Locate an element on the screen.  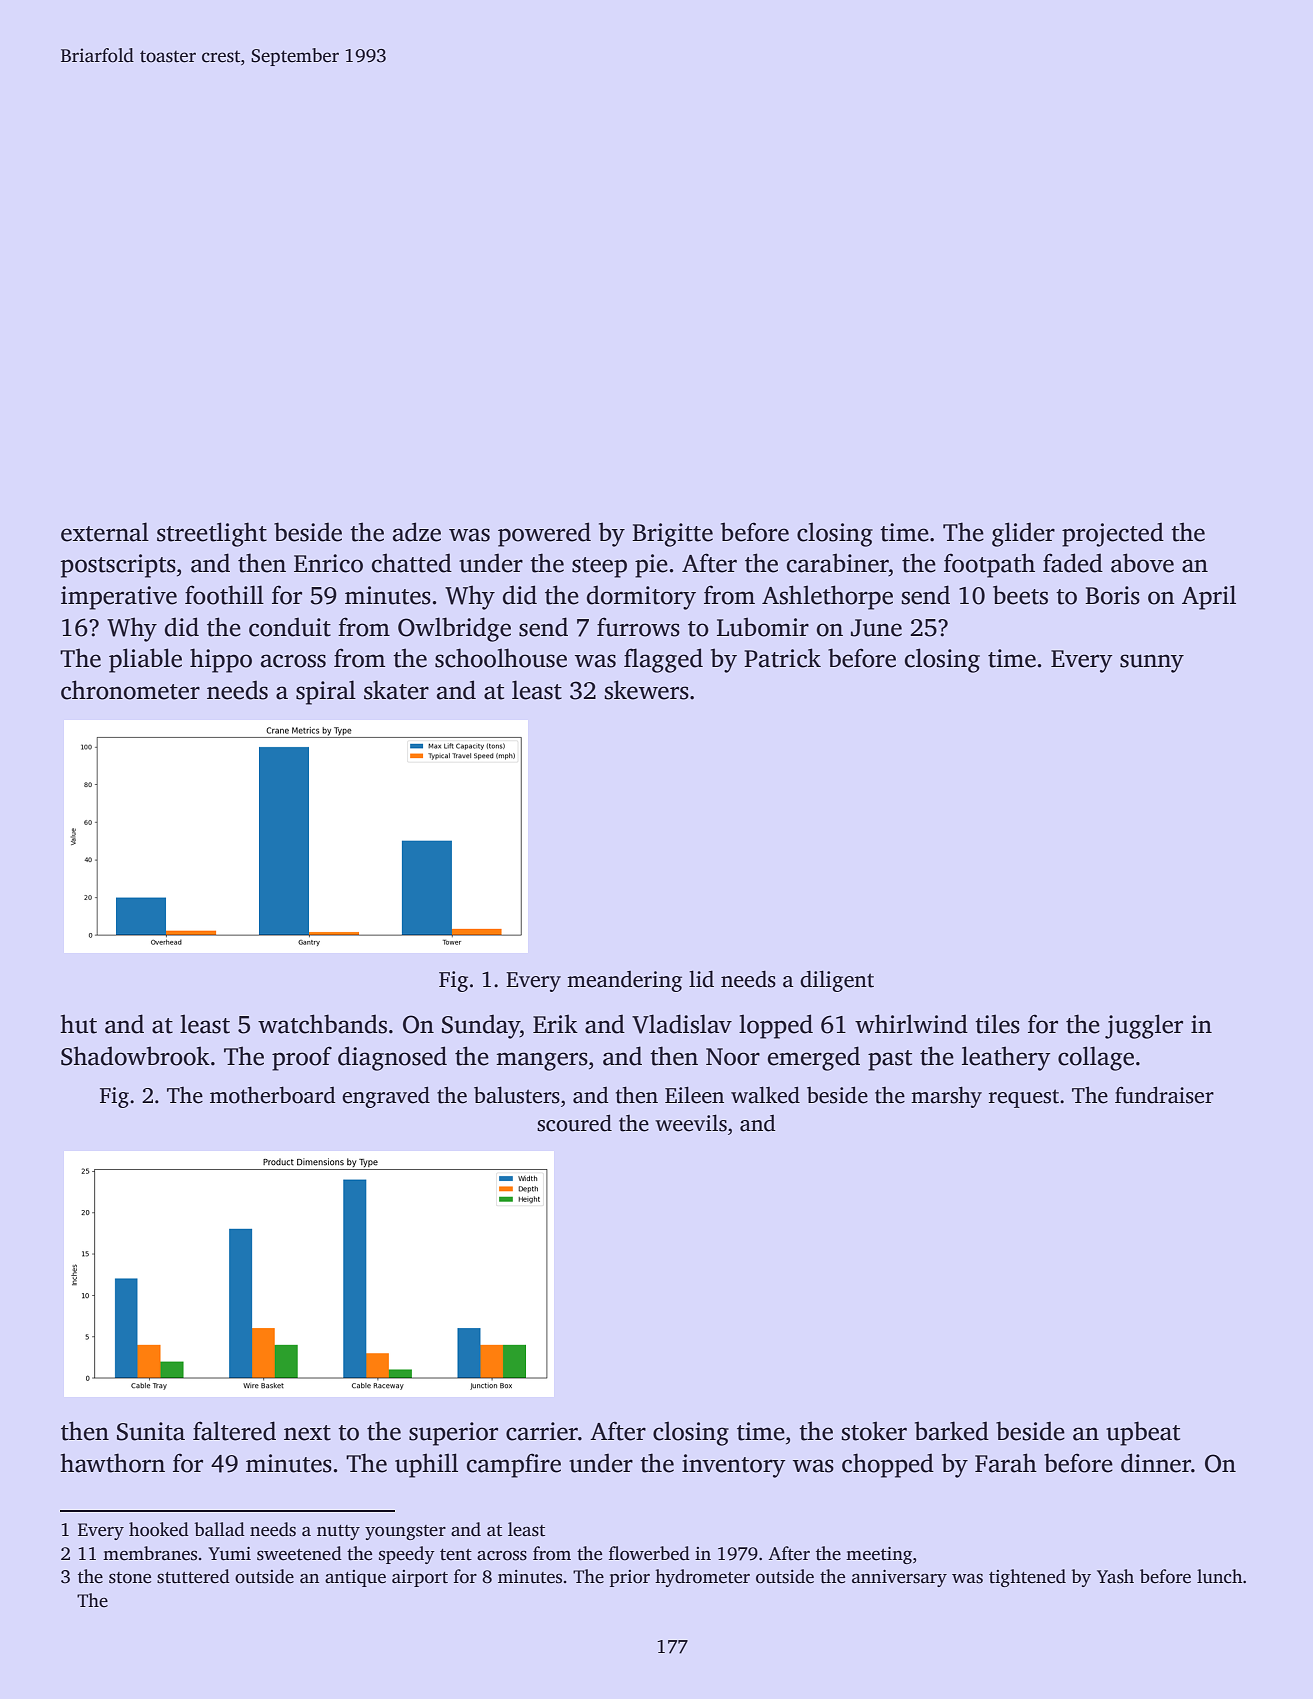
sunny is located at coordinates (1152, 663).
